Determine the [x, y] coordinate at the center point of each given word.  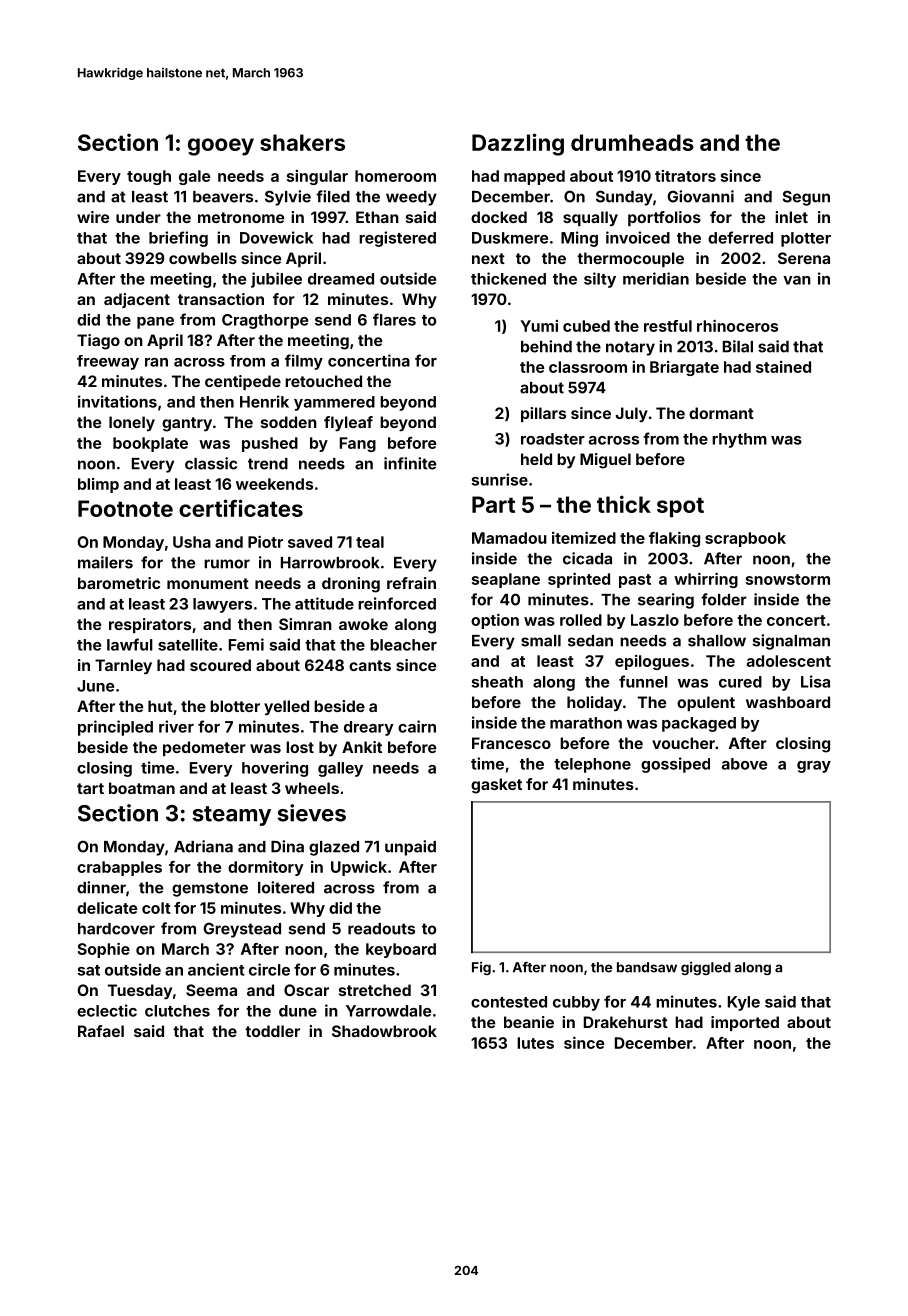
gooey [221, 147]
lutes [535, 1043]
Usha [192, 542]
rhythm [739, 440]
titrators [685, 176]
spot [680, 507]
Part [493, 504]
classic [211, 463]
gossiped [675, 765]
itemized [584, 538]
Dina [287, 846]
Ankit [362, 747]
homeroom [395, 176]
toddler [272, 1031]
